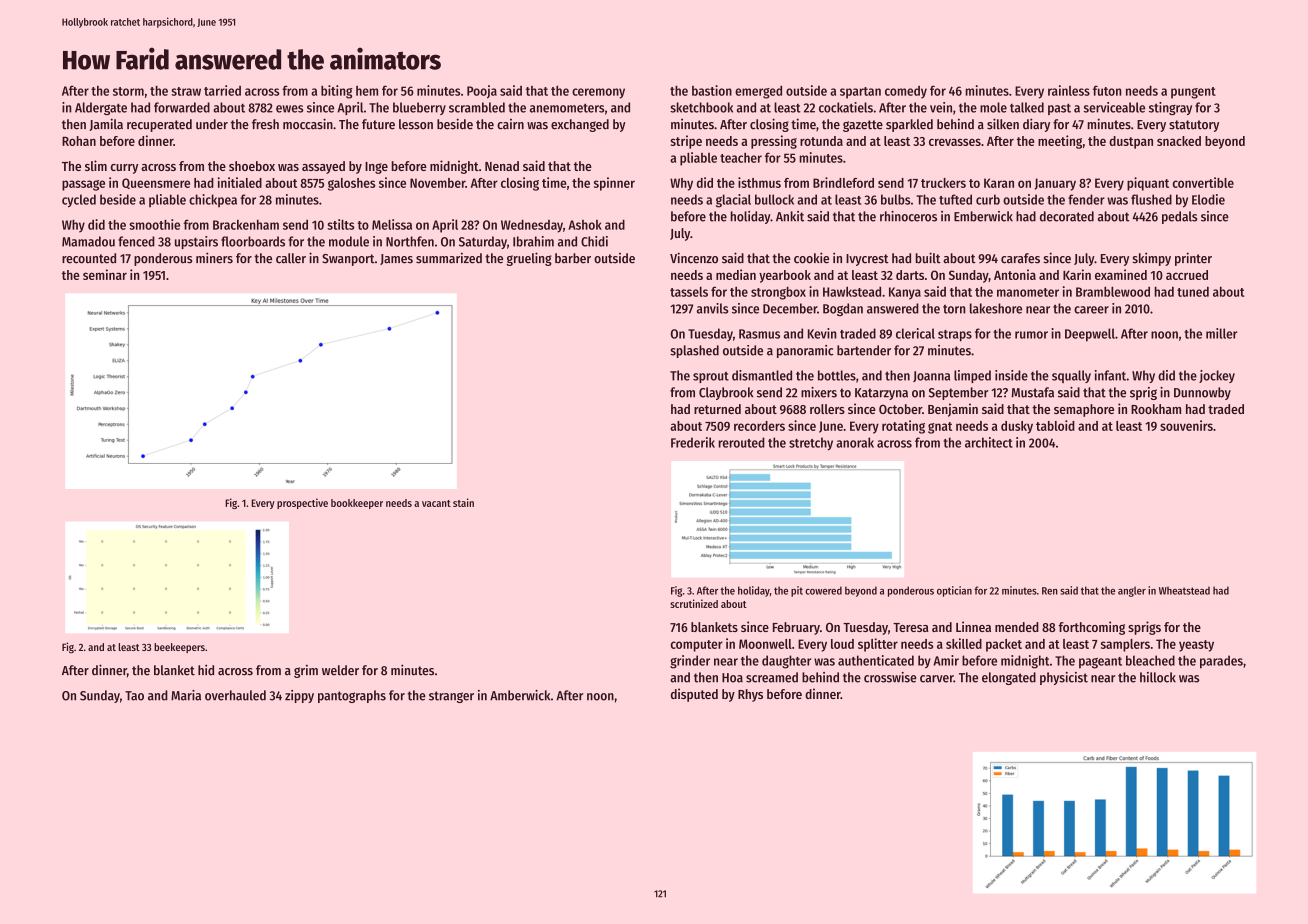 Image resolution: width=1308 pixels, height=924 pixels. What do you see at coordinates (694, 351) in the page?
I see `splashed` at bounding box center [694, 351].
